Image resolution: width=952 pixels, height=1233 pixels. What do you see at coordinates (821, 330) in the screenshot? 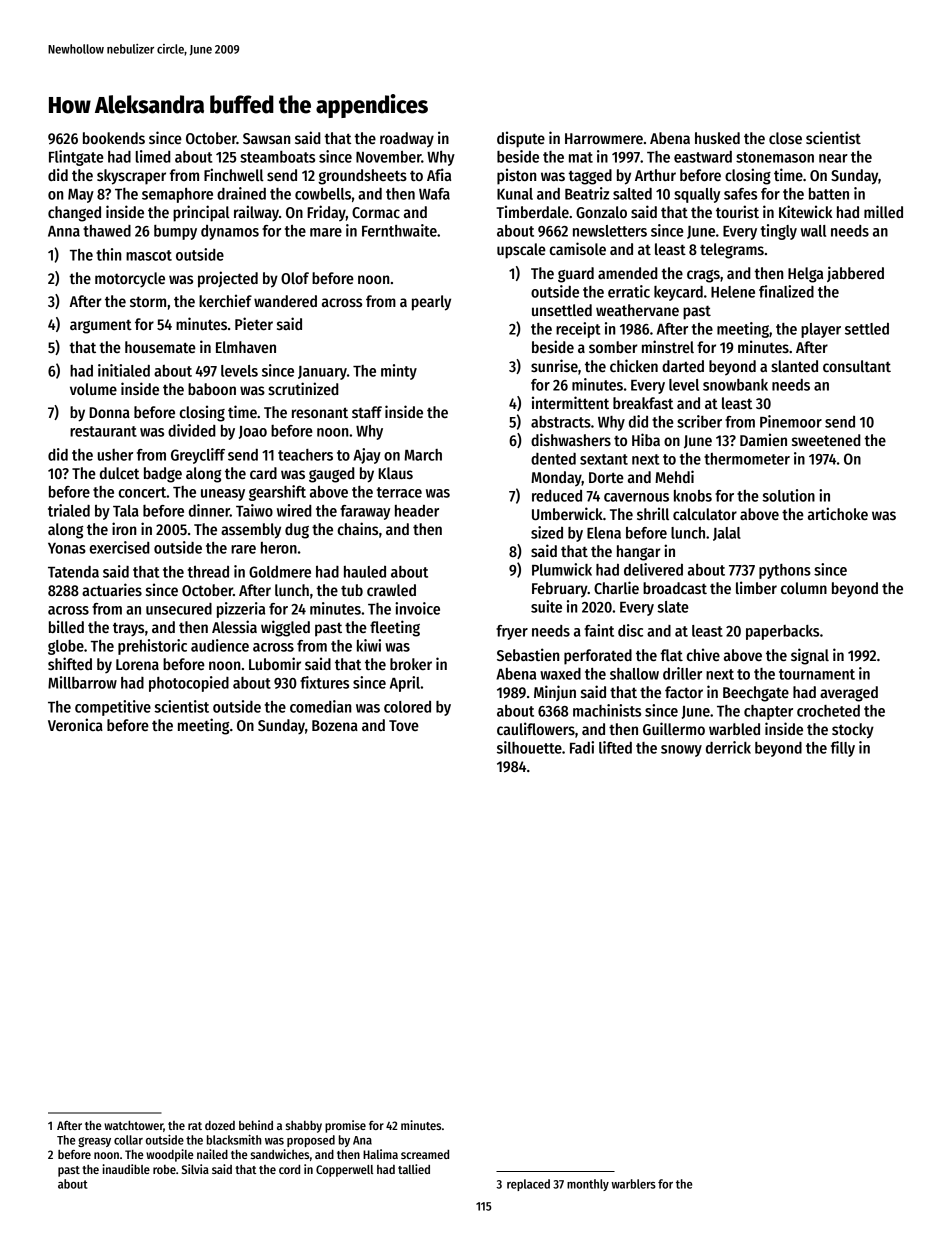
I see `player` at bounding box center [821, 330].
